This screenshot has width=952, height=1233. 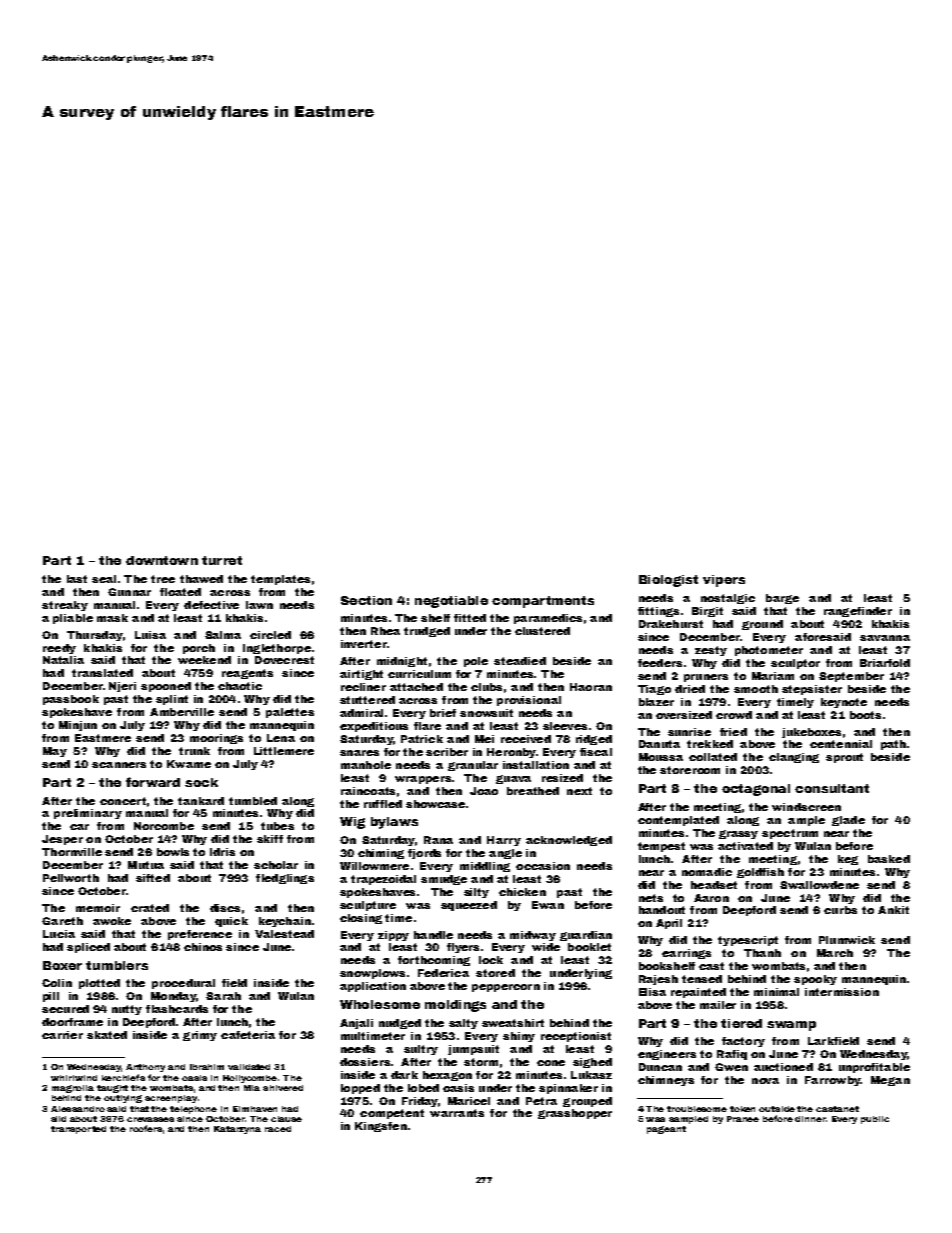 What do you see at coordinates (65, 606) in the screenshot?
I see `streaky` at bounding box center [65, 606].
